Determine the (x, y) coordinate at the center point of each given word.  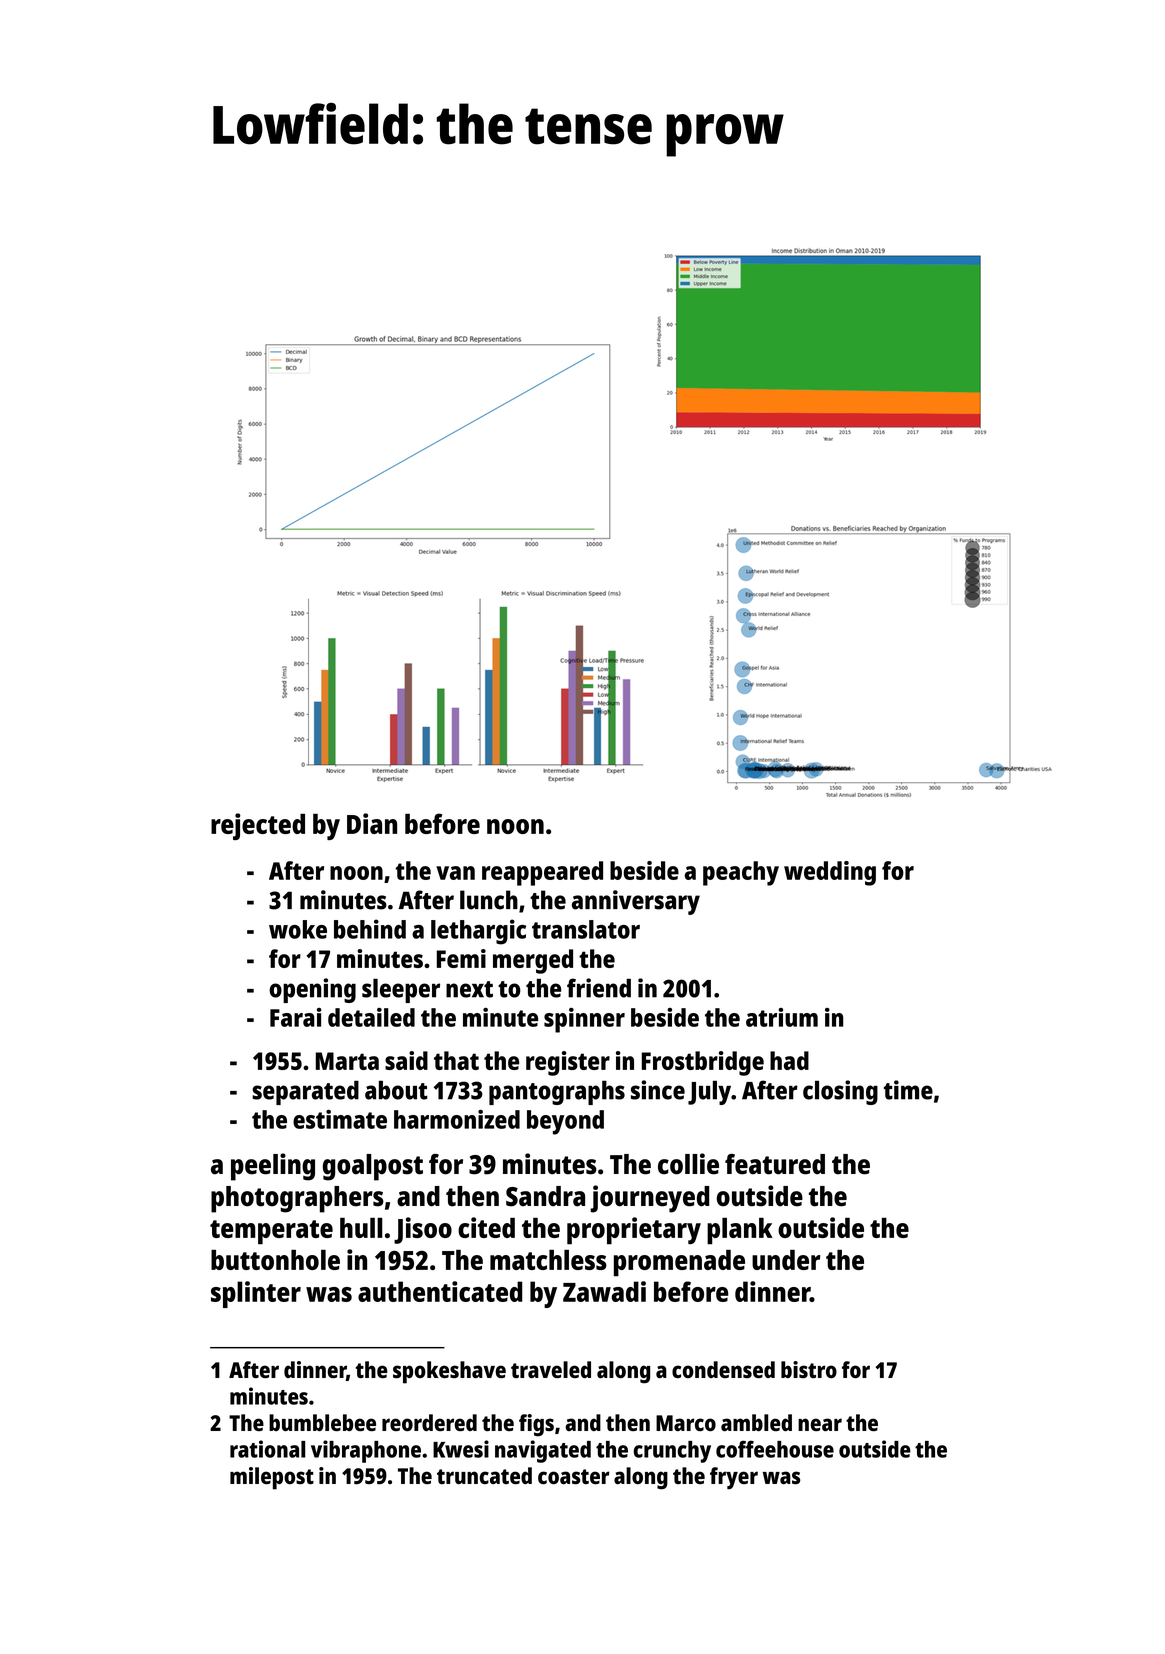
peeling (273, 1167)
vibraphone (366, 1451)
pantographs (557, 1093)
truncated (484, 1475)
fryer (734, 1478)
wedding (830, 873)
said (406, 1060)
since (658, 1090)
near (820, 1424)
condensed (723, 1369)
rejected (258, 826)
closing (840, 1092)
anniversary (636, 902)
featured (775, 1164)
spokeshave (449, 1372)
